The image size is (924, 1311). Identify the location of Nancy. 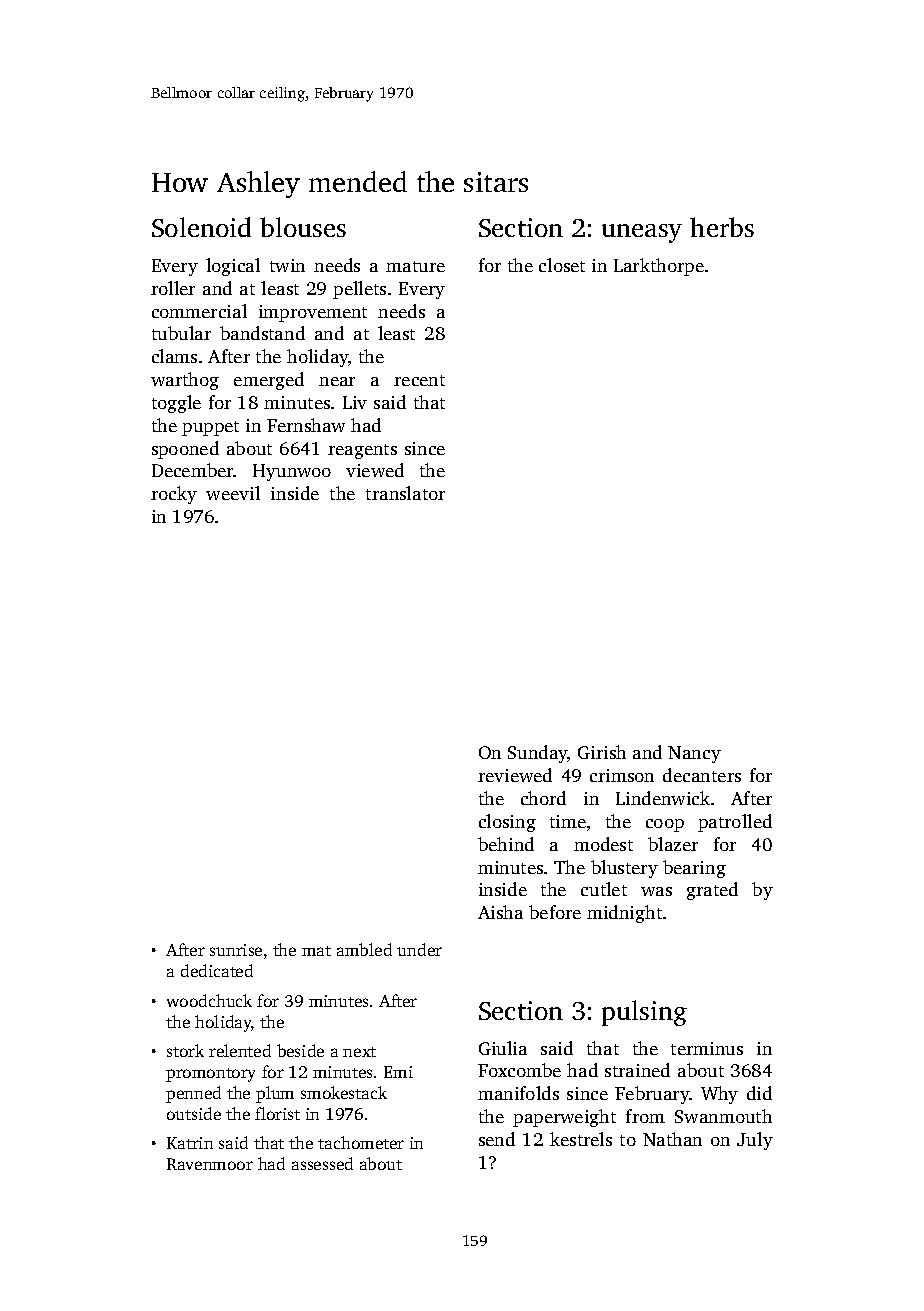
(694, 754).
